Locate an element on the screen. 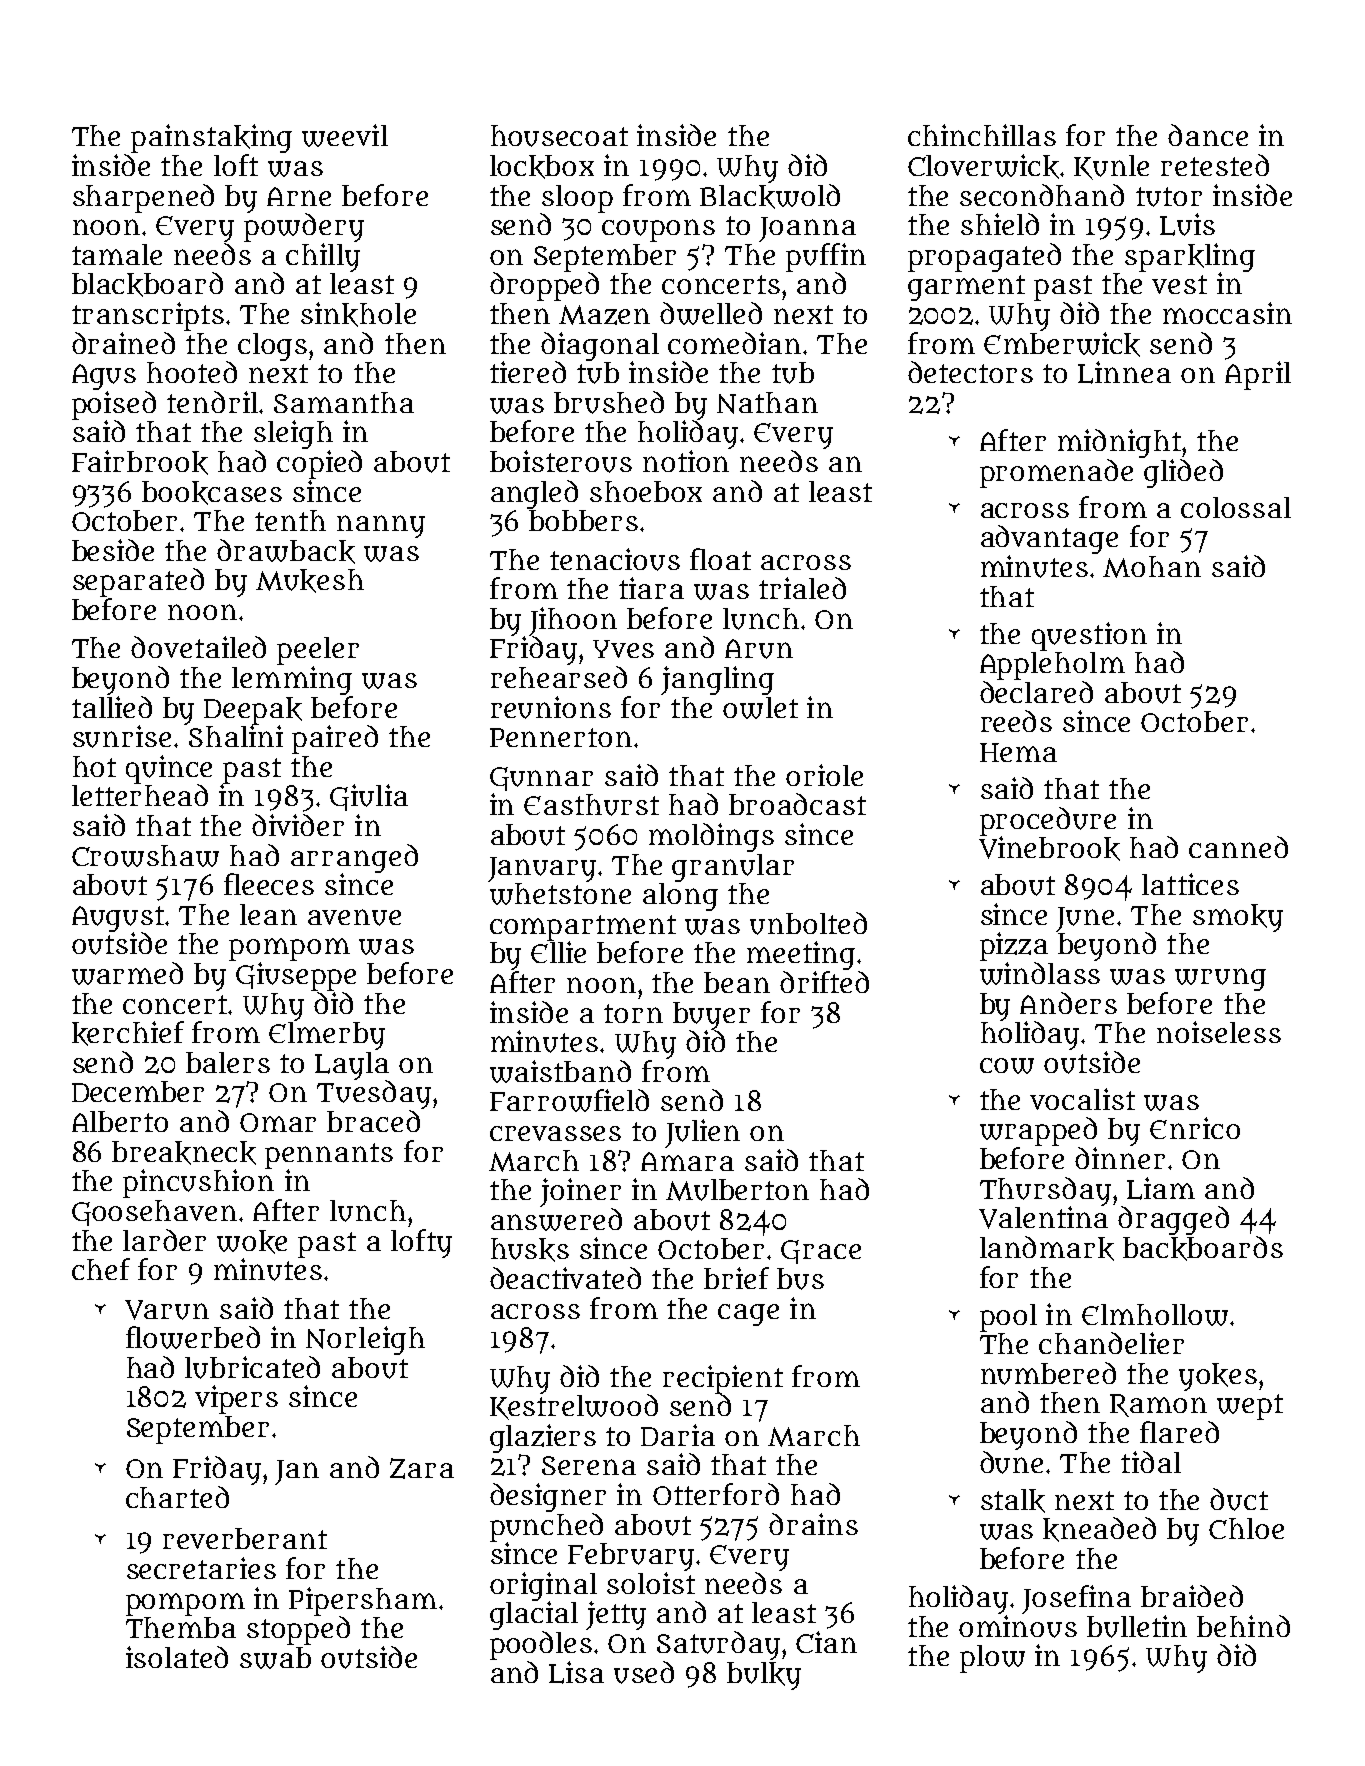 The height and width of the screenshot is (1766, 1365). Norleigh is located at coordinates (365, 1340).
